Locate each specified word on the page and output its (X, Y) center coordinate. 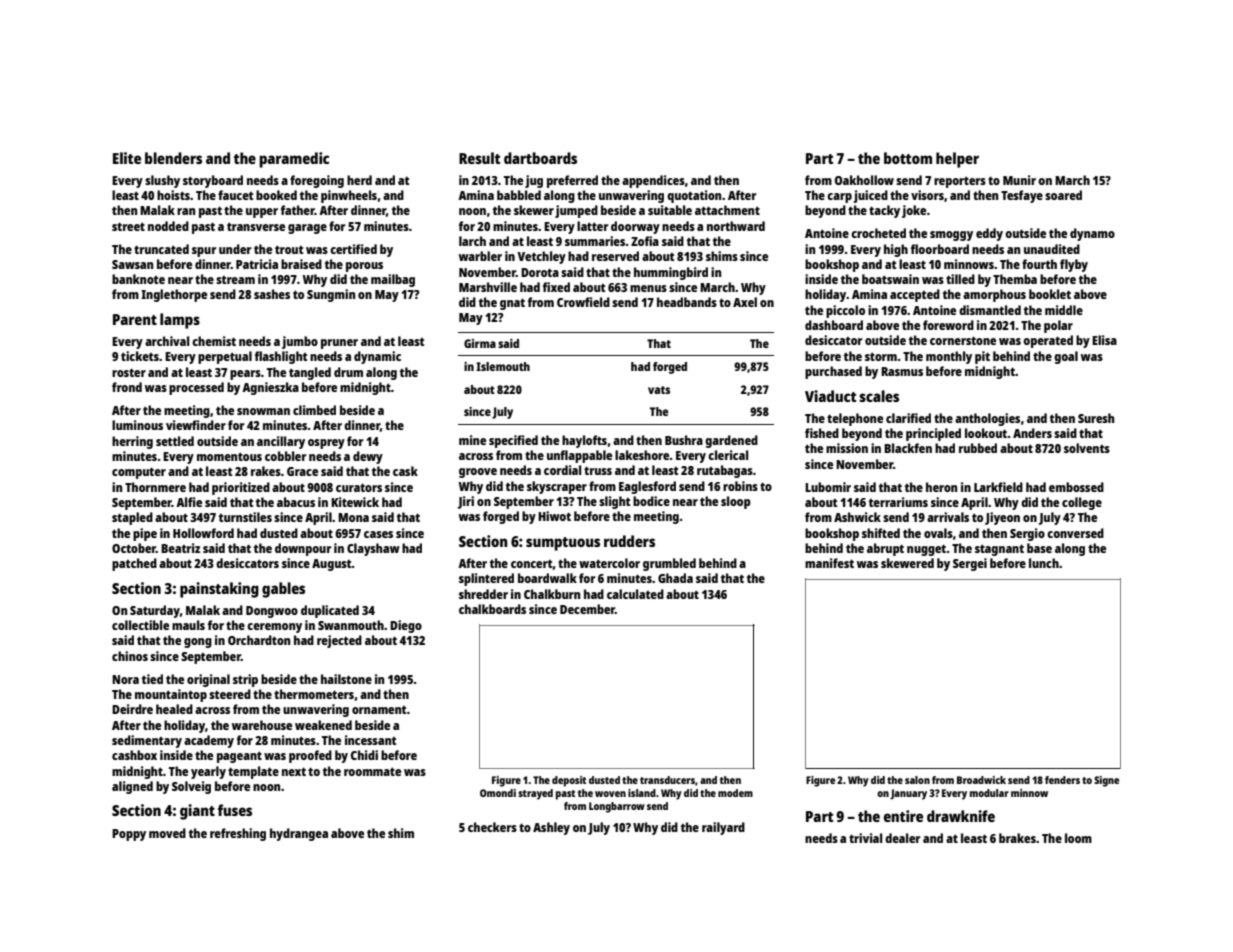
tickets (140, 356)
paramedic (294, 160)
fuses (235, 810)
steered (230, 694)
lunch (1044, 563)
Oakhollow (864, 180)
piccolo (845, 311)
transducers (667, 780)
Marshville (488, 287)
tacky (884, 211)
